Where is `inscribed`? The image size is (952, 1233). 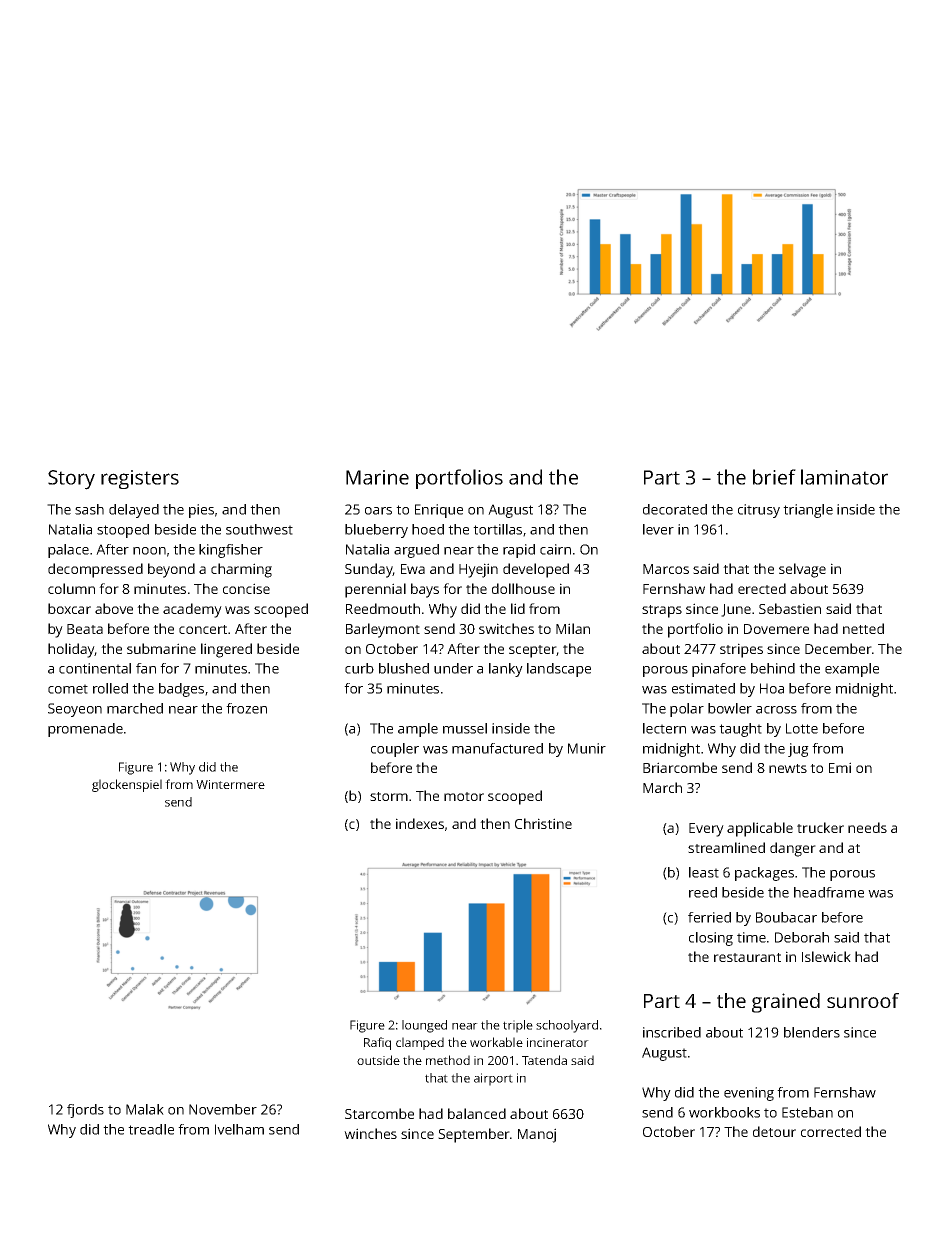
inscribed is located at coordinates (672, 1032).
